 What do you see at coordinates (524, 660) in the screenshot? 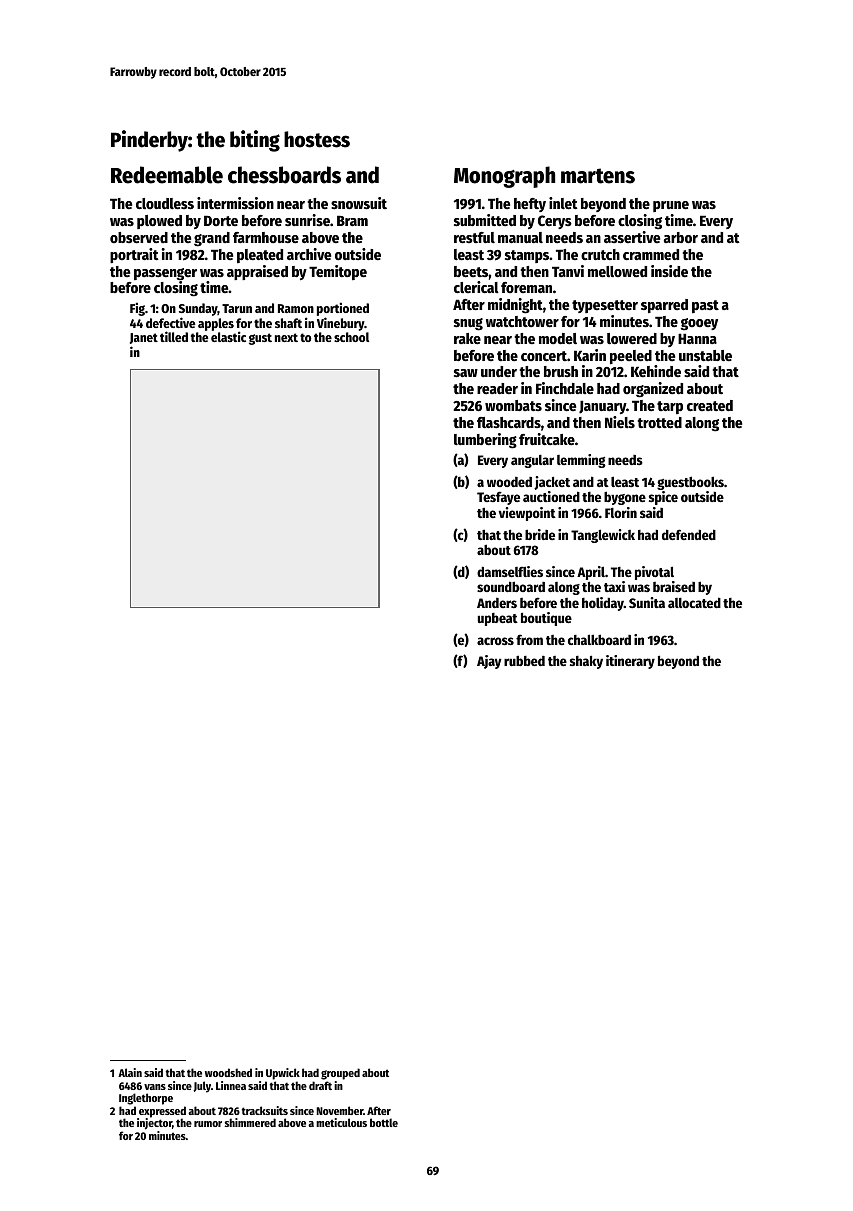
I see `rubbed` at bounding box center [524, 660].
